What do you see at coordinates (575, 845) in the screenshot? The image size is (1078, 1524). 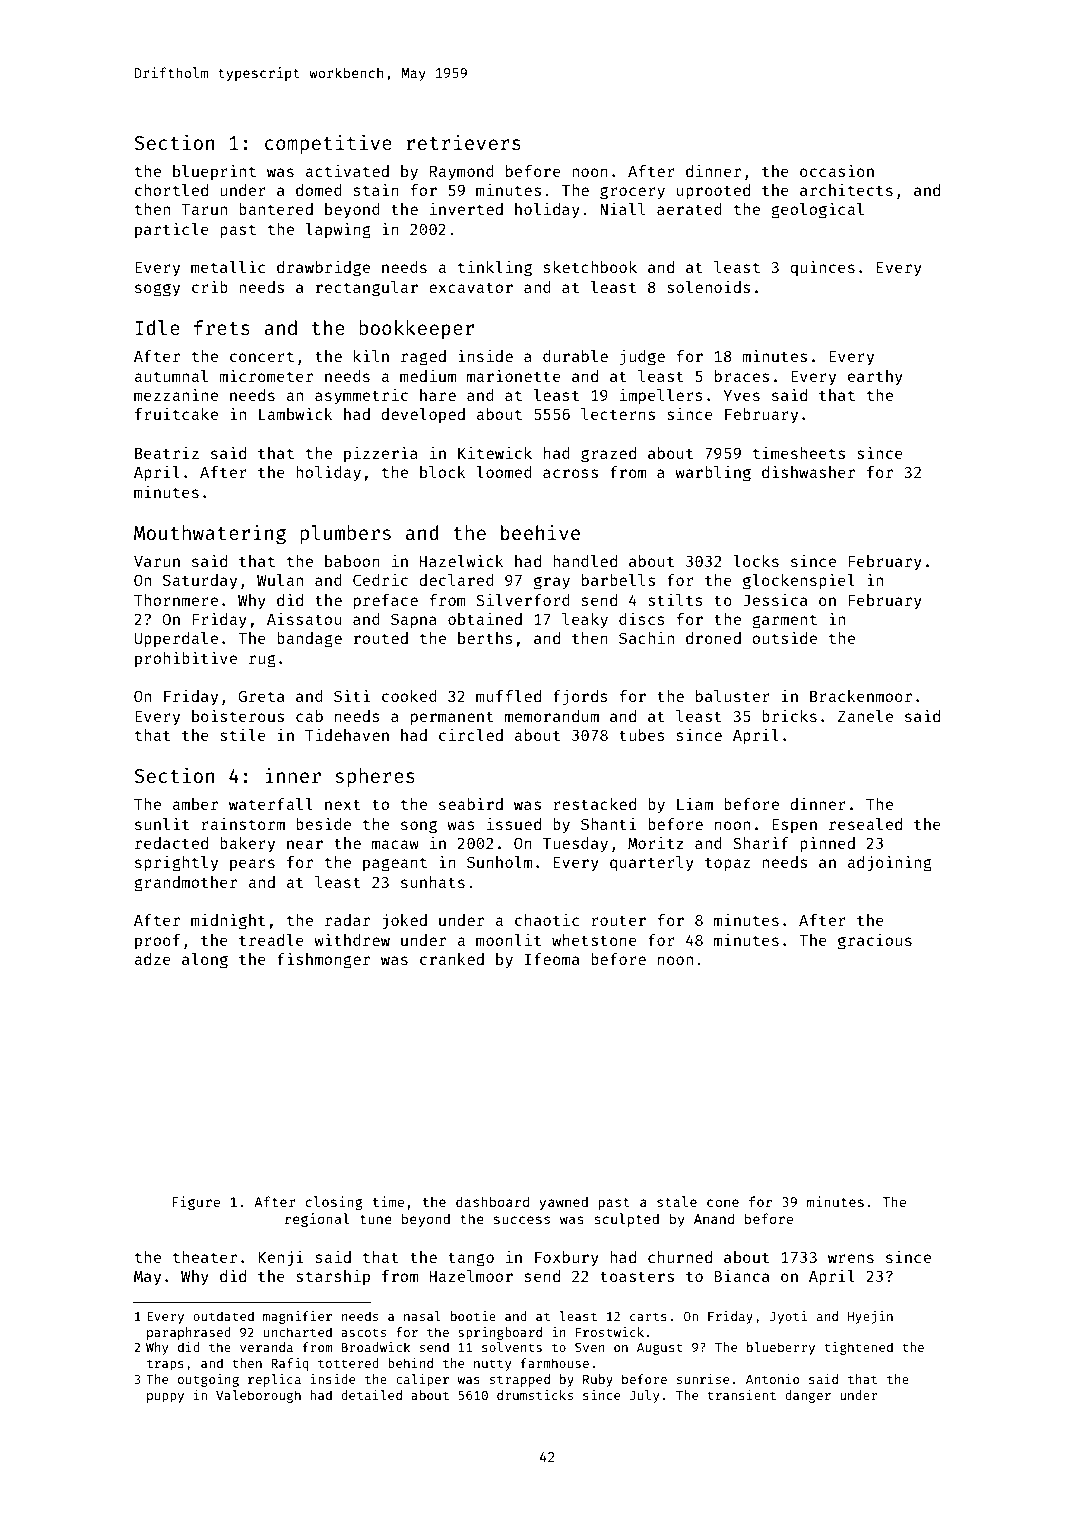 I see `Tuesday` at bounding box center [575, 845].
